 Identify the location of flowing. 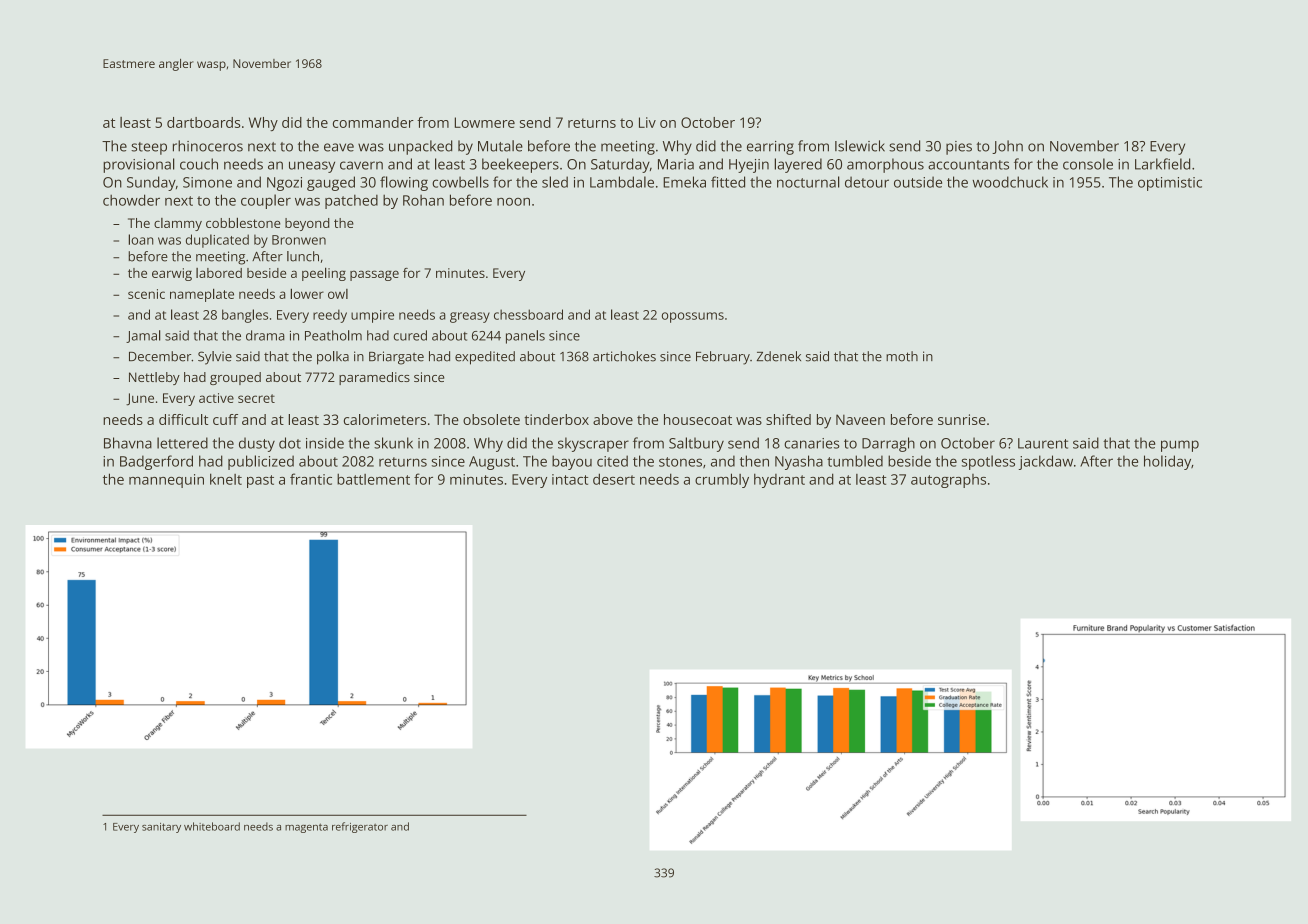
(404, 183).
